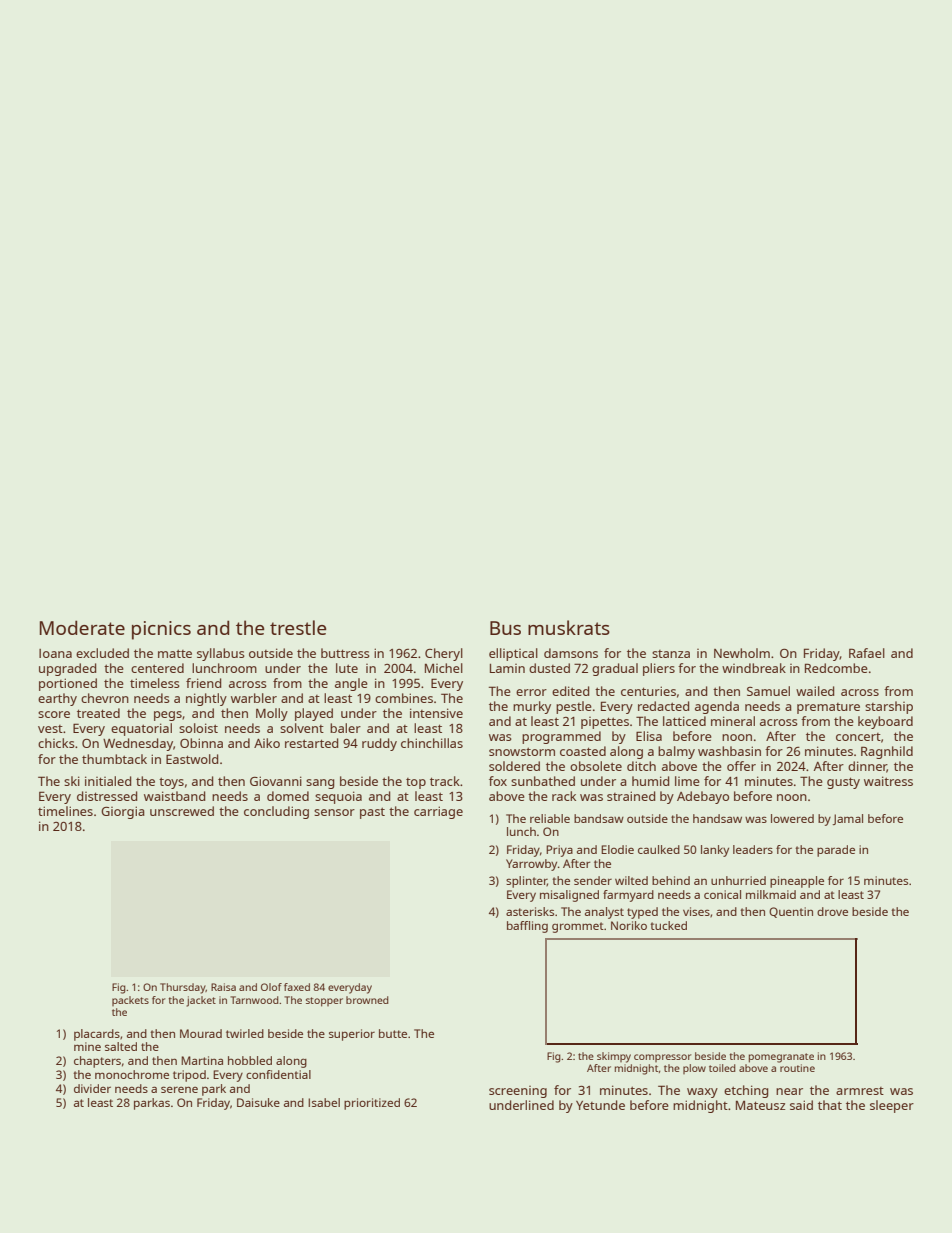 This document has height=1233, width=952. Describe the element at coordinates (444, 654) in the document. I see `Cheryl` at that location.
